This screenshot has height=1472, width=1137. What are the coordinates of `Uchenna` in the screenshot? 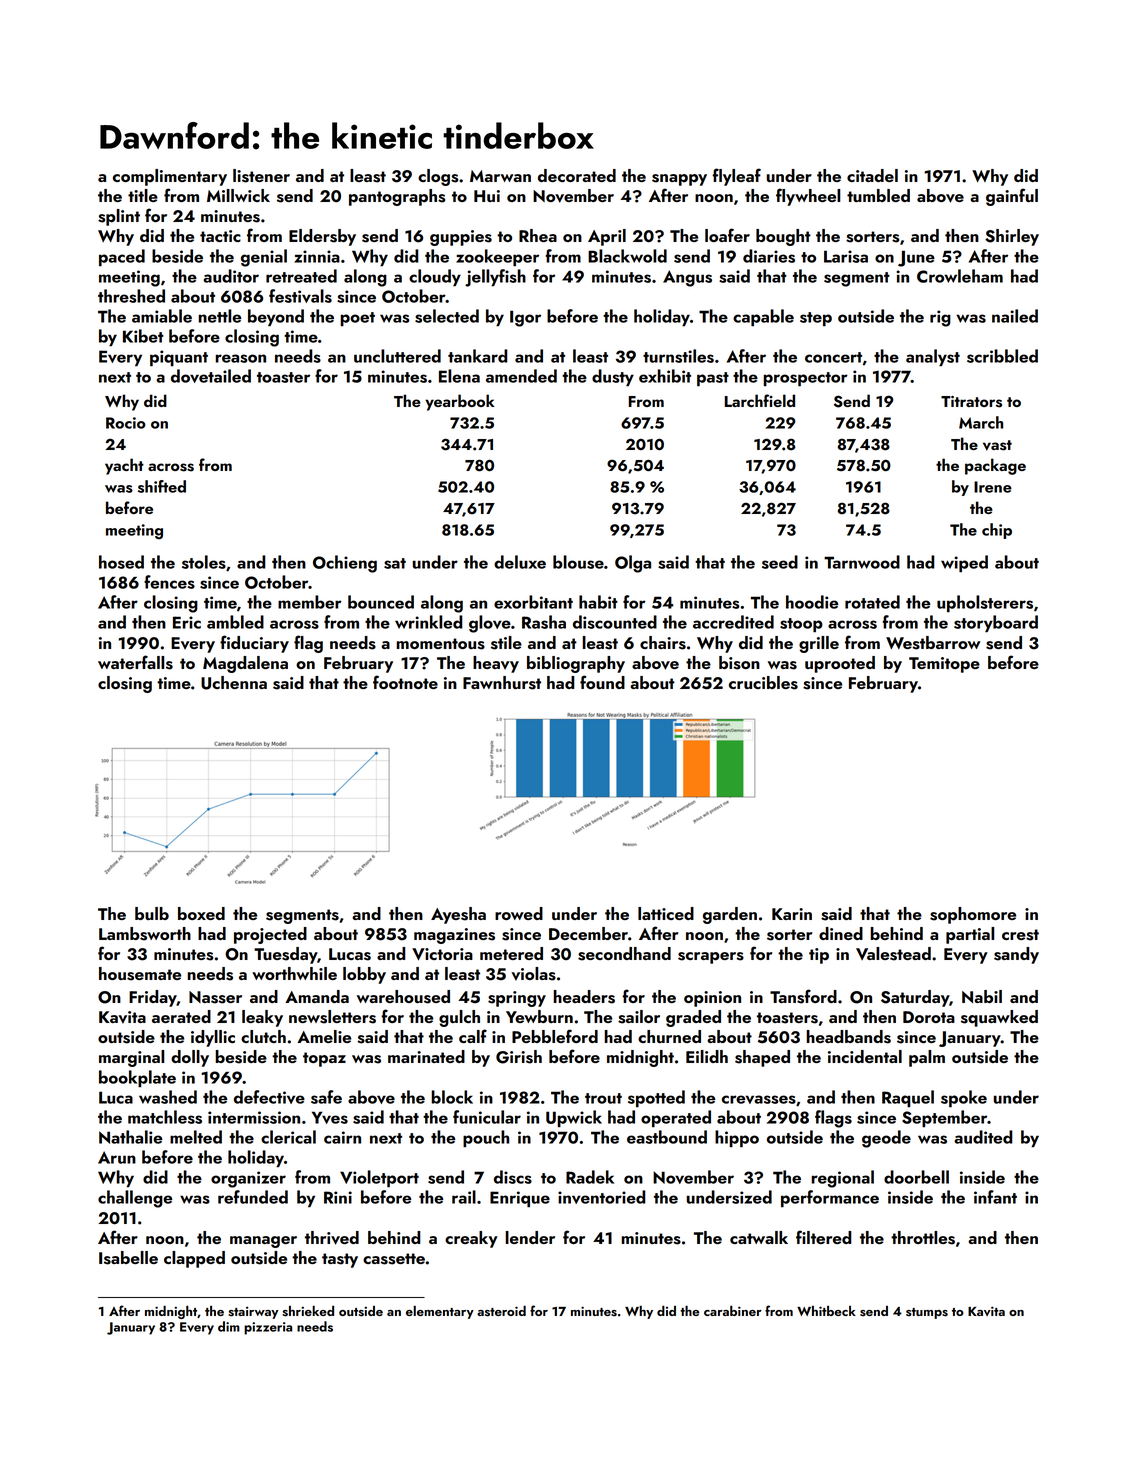 It's located at (234, 683).
